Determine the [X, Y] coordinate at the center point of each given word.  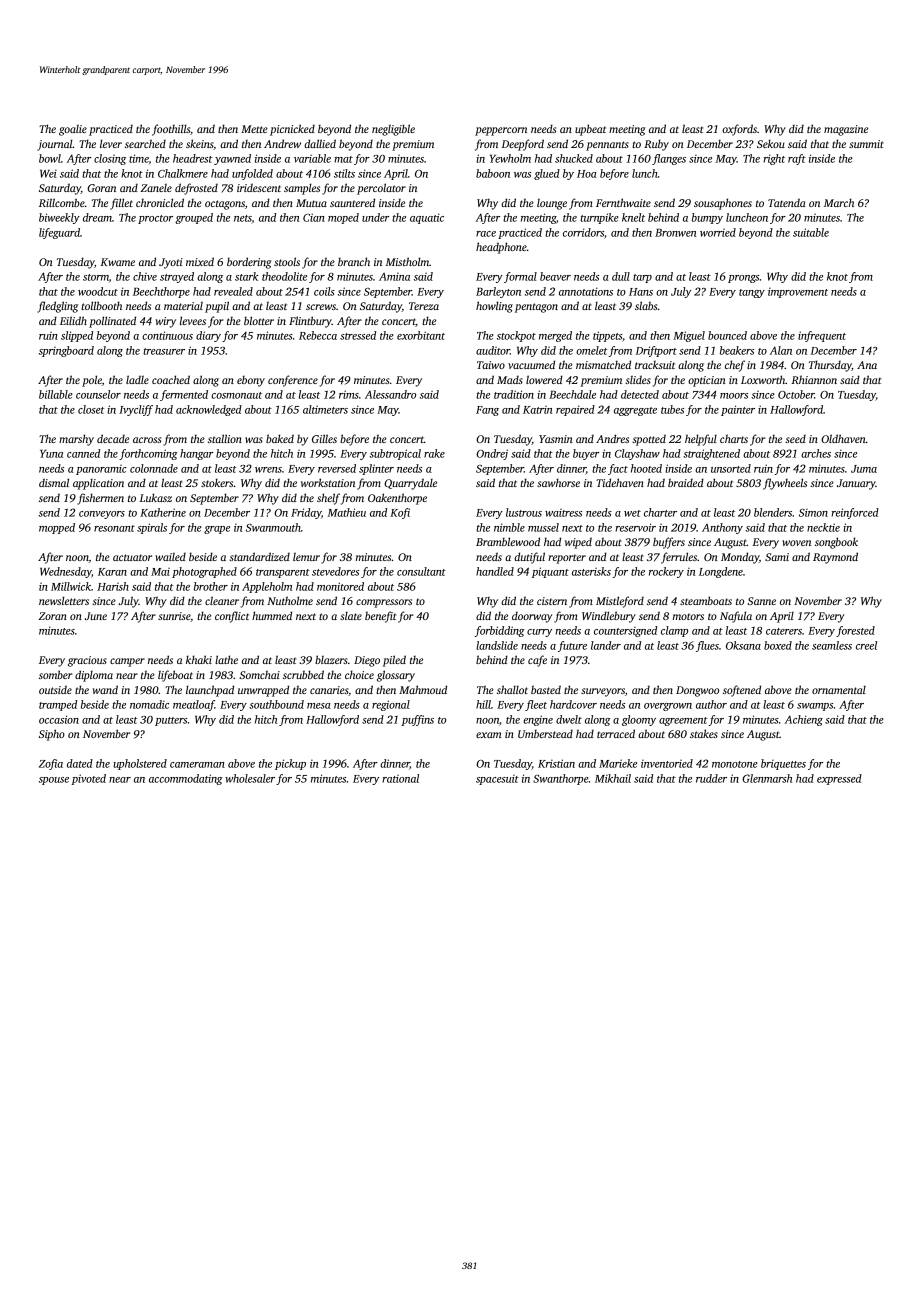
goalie [73, 130]
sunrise [174, 616]
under [375, 217]
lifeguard [59, 233]
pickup [290, 764]
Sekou [771, 143]
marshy [76, 440]
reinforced [855, 513]
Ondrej [492, 454]
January [856, 484]
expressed [839, 779]
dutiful [529, 558]
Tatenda [787, 202]
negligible [393, 130]
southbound [276, 704]
